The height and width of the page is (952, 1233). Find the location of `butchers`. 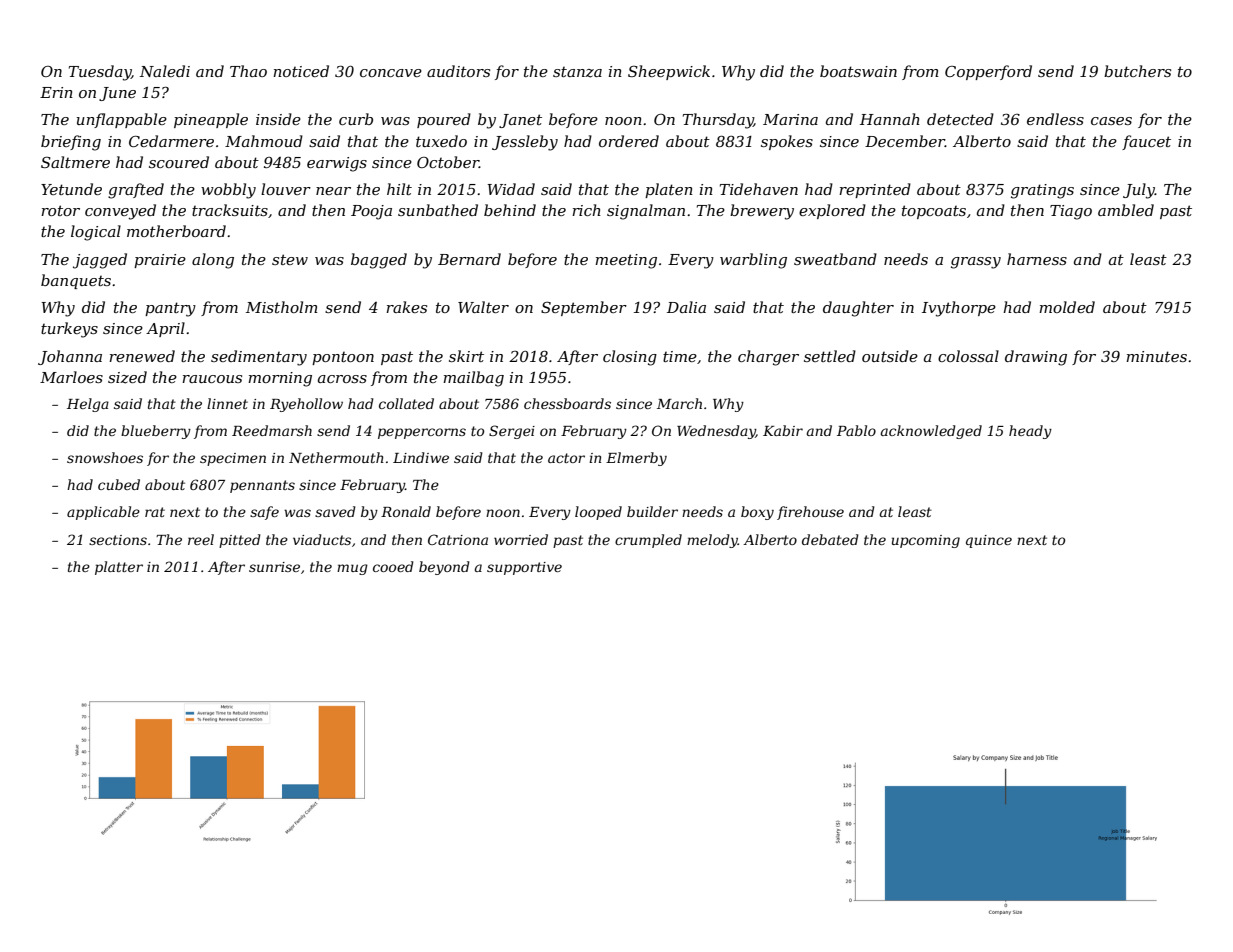

butchers is located at coordinates (1137, 71).
